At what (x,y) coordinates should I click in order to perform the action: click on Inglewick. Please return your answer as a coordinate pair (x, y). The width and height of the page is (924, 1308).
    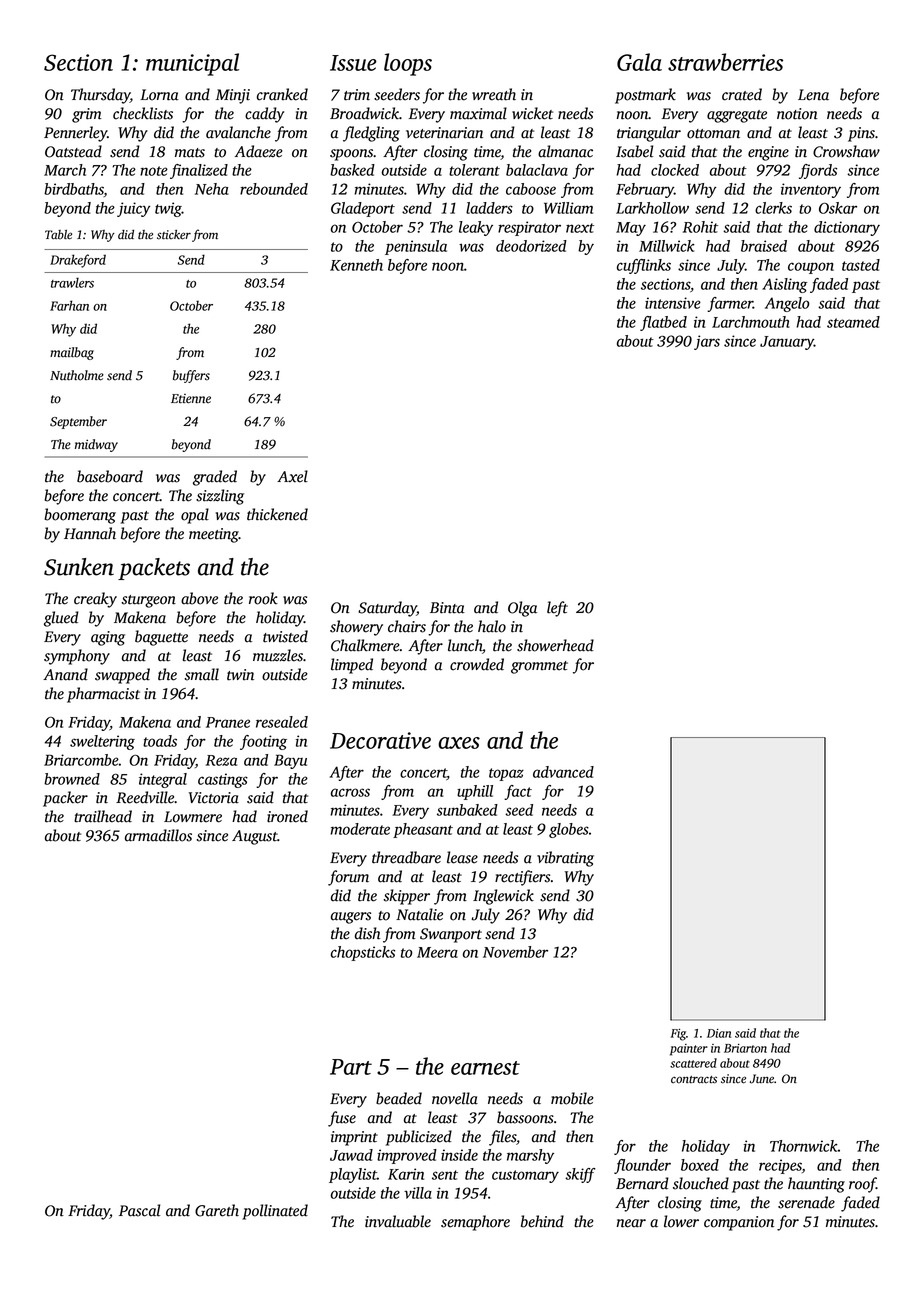
    Looking at the image, I should click on (503, 897).
